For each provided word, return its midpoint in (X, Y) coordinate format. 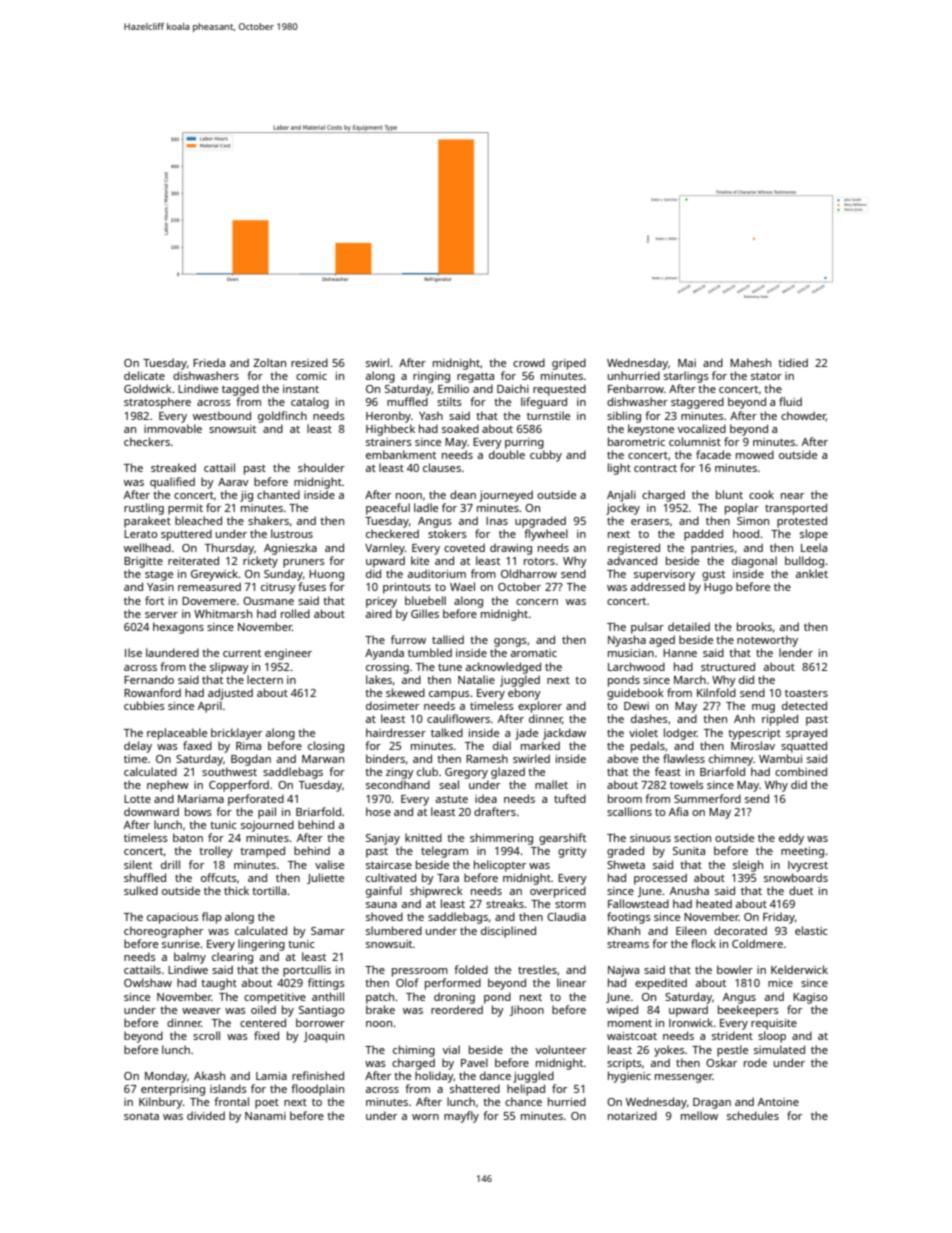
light (619, 469)
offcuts (219, 877)
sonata (141, 1116)
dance (495, 1075)
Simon (753, 521)
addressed (658, 586)
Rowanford (152, 692)
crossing (387, 668)
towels (687, 784)
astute (452, 799)
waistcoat (632, 1036)
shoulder (321, 467)
